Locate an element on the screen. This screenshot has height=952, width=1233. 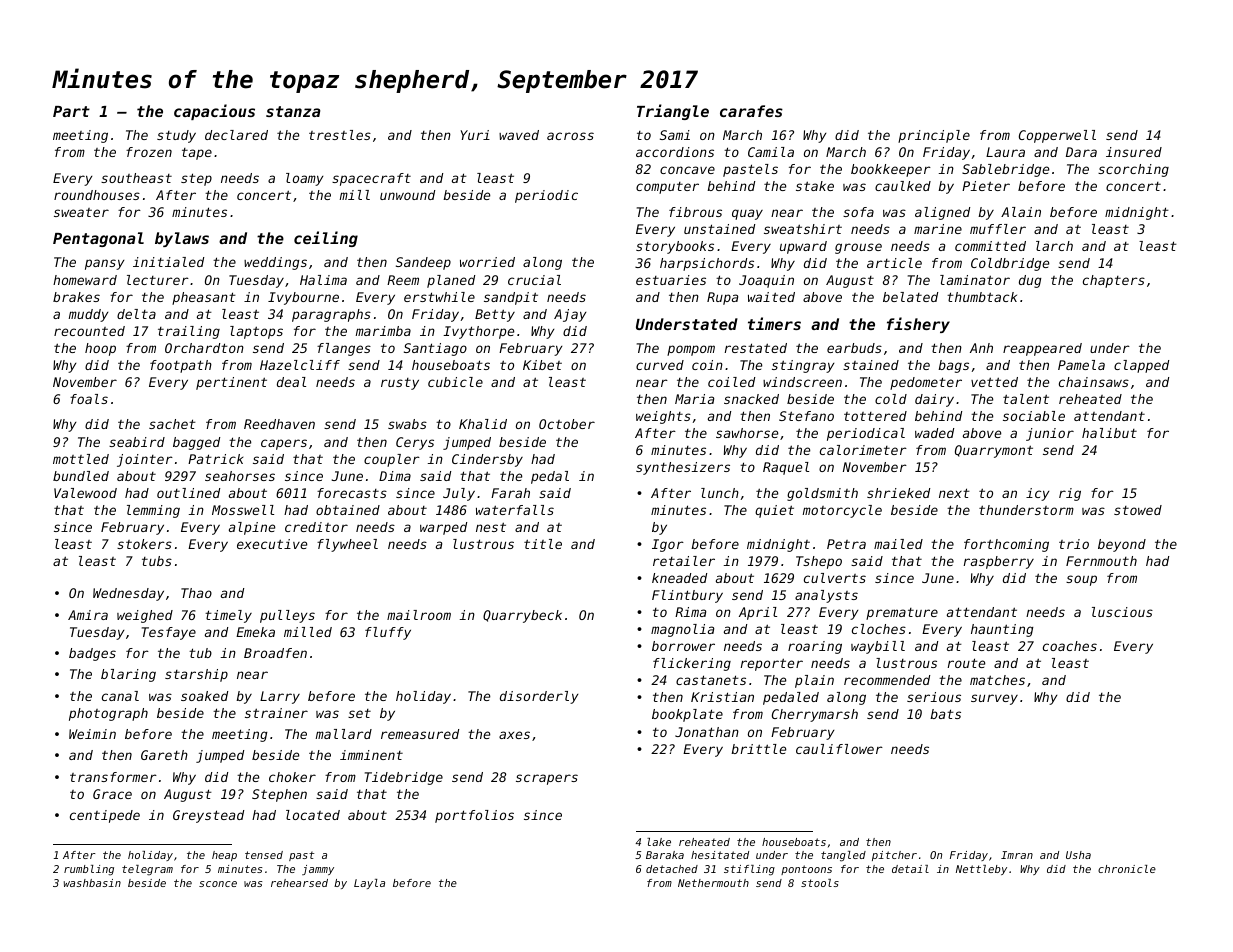
scrapers is located at coordinates (547, 779).
